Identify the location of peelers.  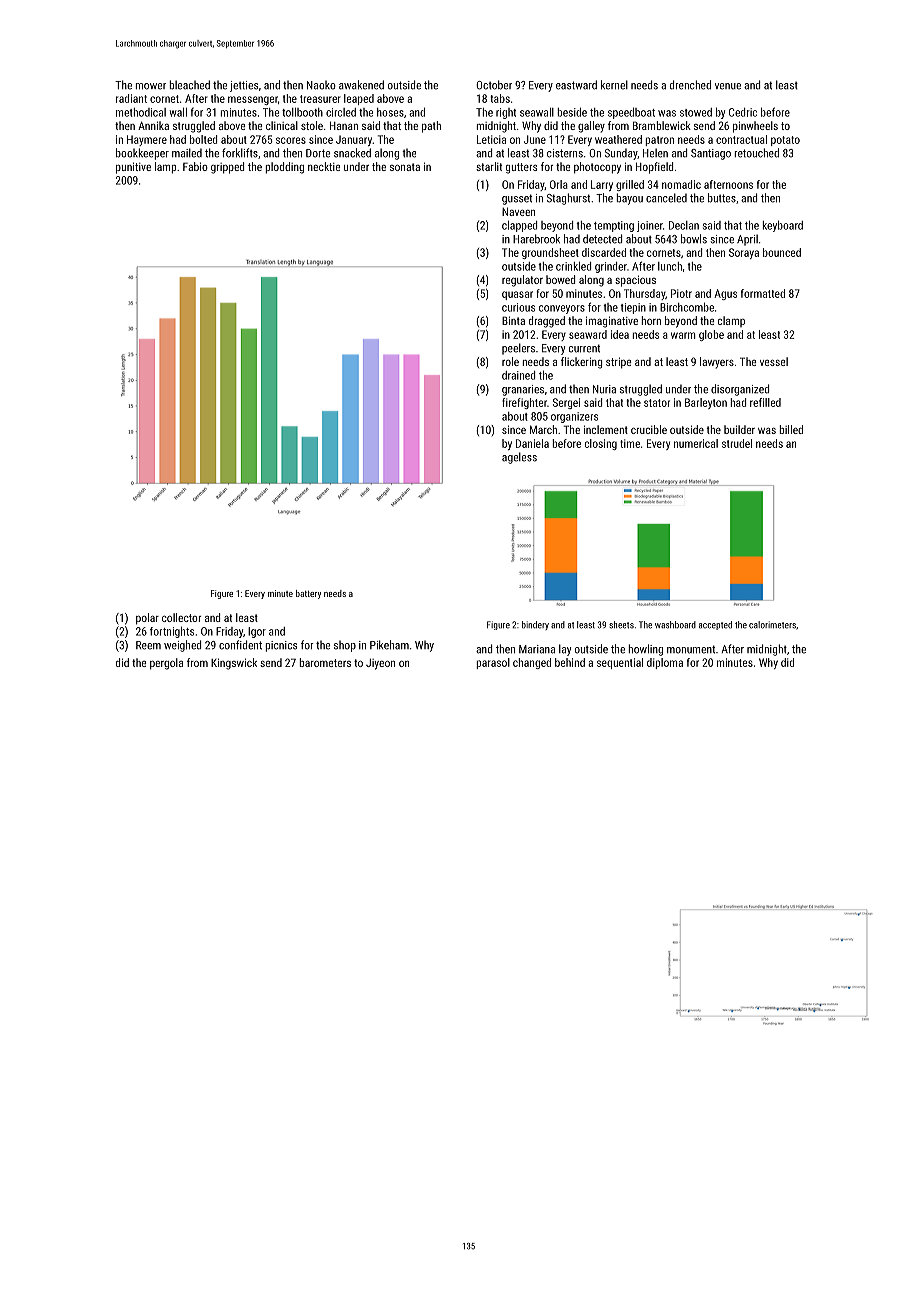
(518, 349).
